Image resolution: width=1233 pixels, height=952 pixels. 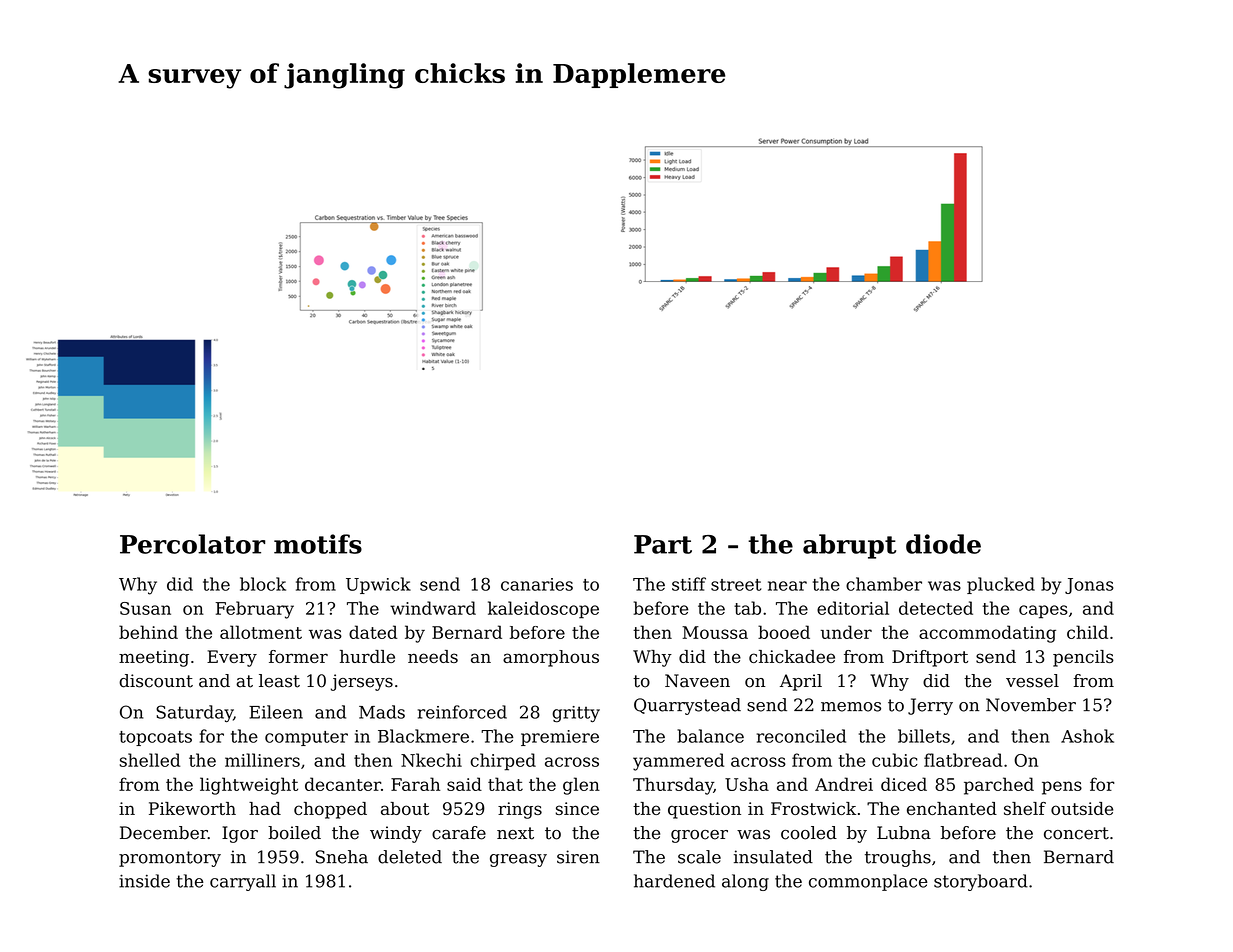 I want to click on meeting, so click(x=154, y=658).
